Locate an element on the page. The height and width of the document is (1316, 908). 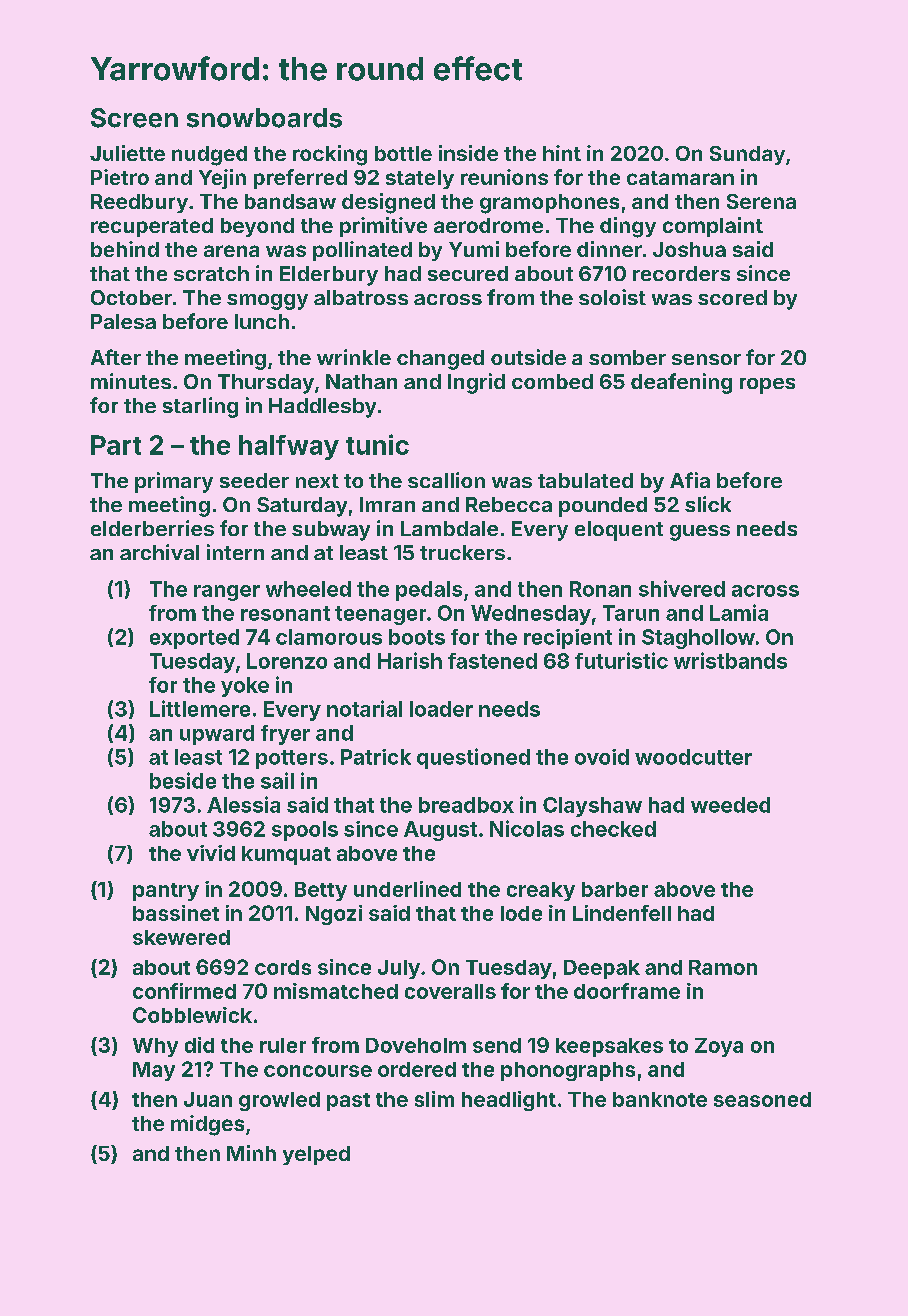
Patrick is located at coordinates (376, 757).
